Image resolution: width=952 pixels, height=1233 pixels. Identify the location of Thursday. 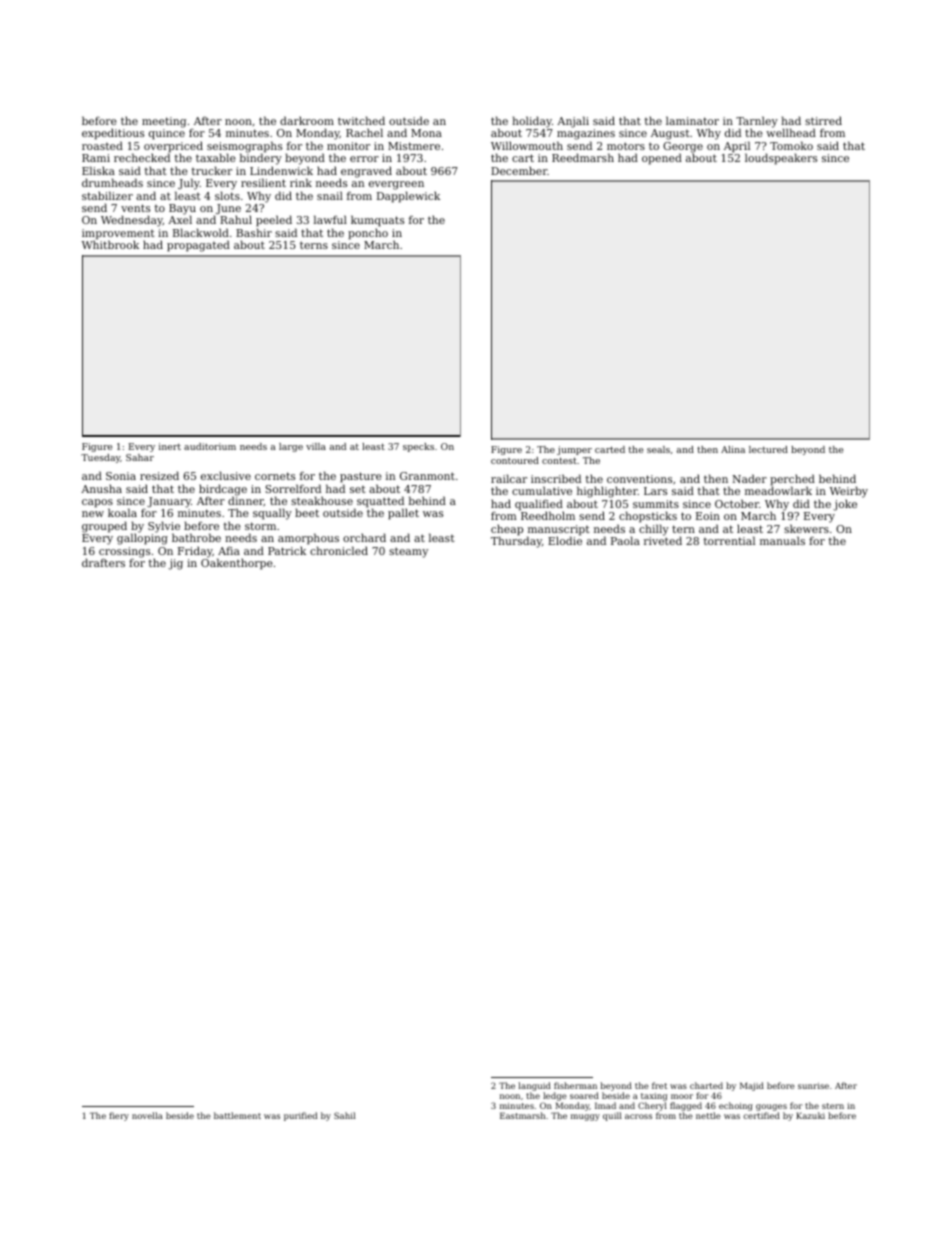
(516, 542).
